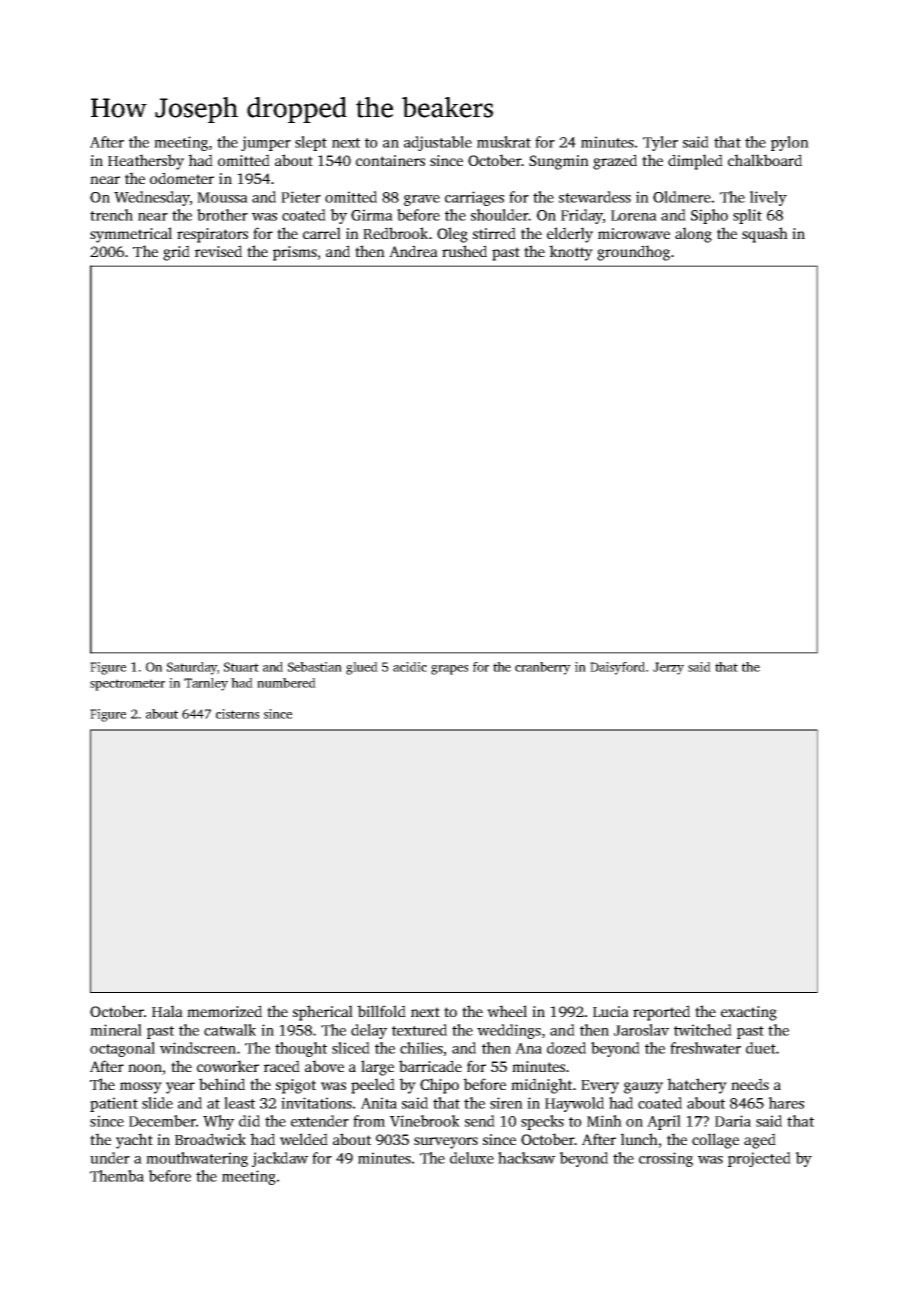 The width and height of the page is (908, 1316). What do you see at coordinates (790, 143) in the page?
I see `pylon` at bounding box center [790, 143].
